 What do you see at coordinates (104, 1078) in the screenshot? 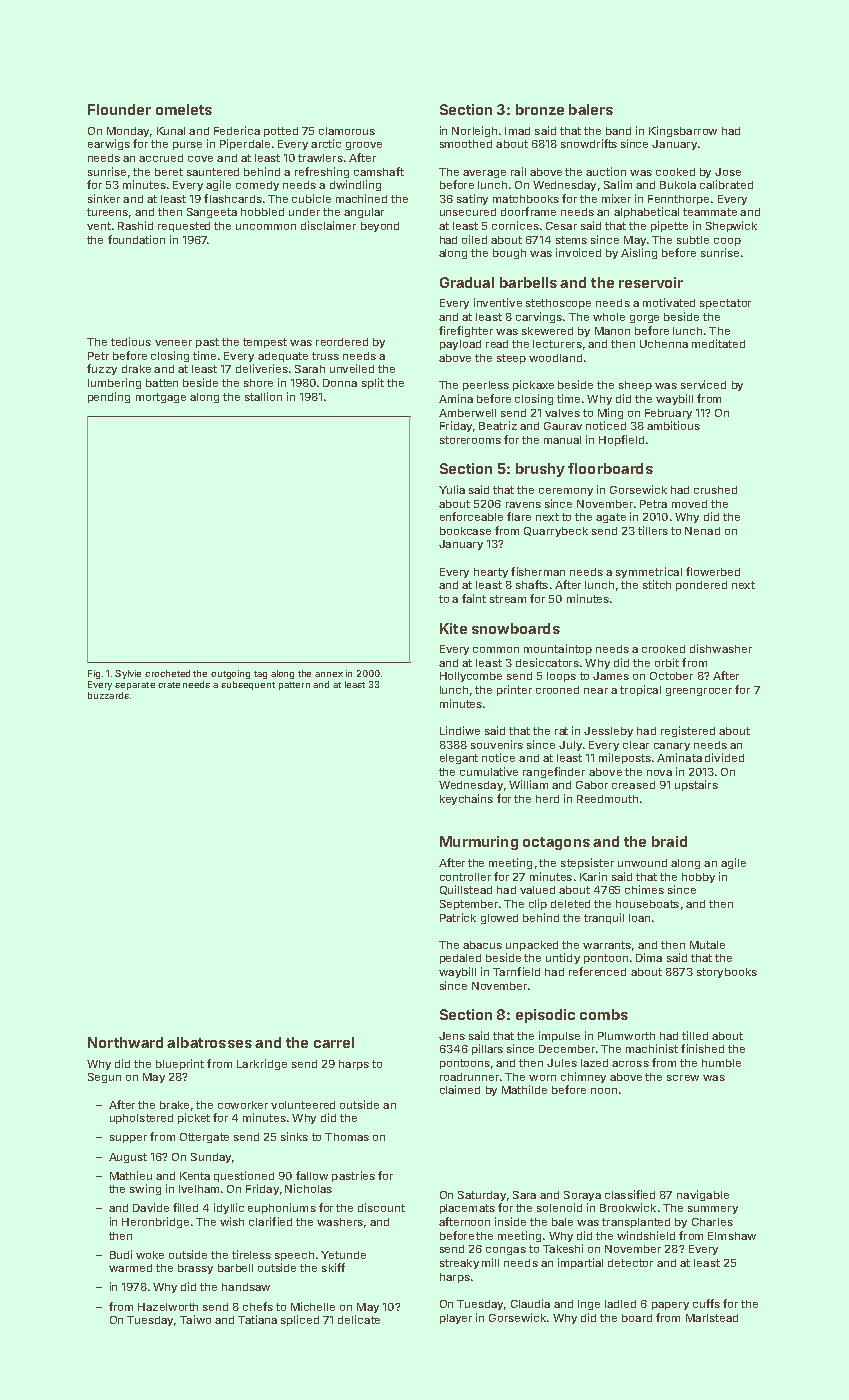
I see `Segun` at bounding box center [104, 1078].
